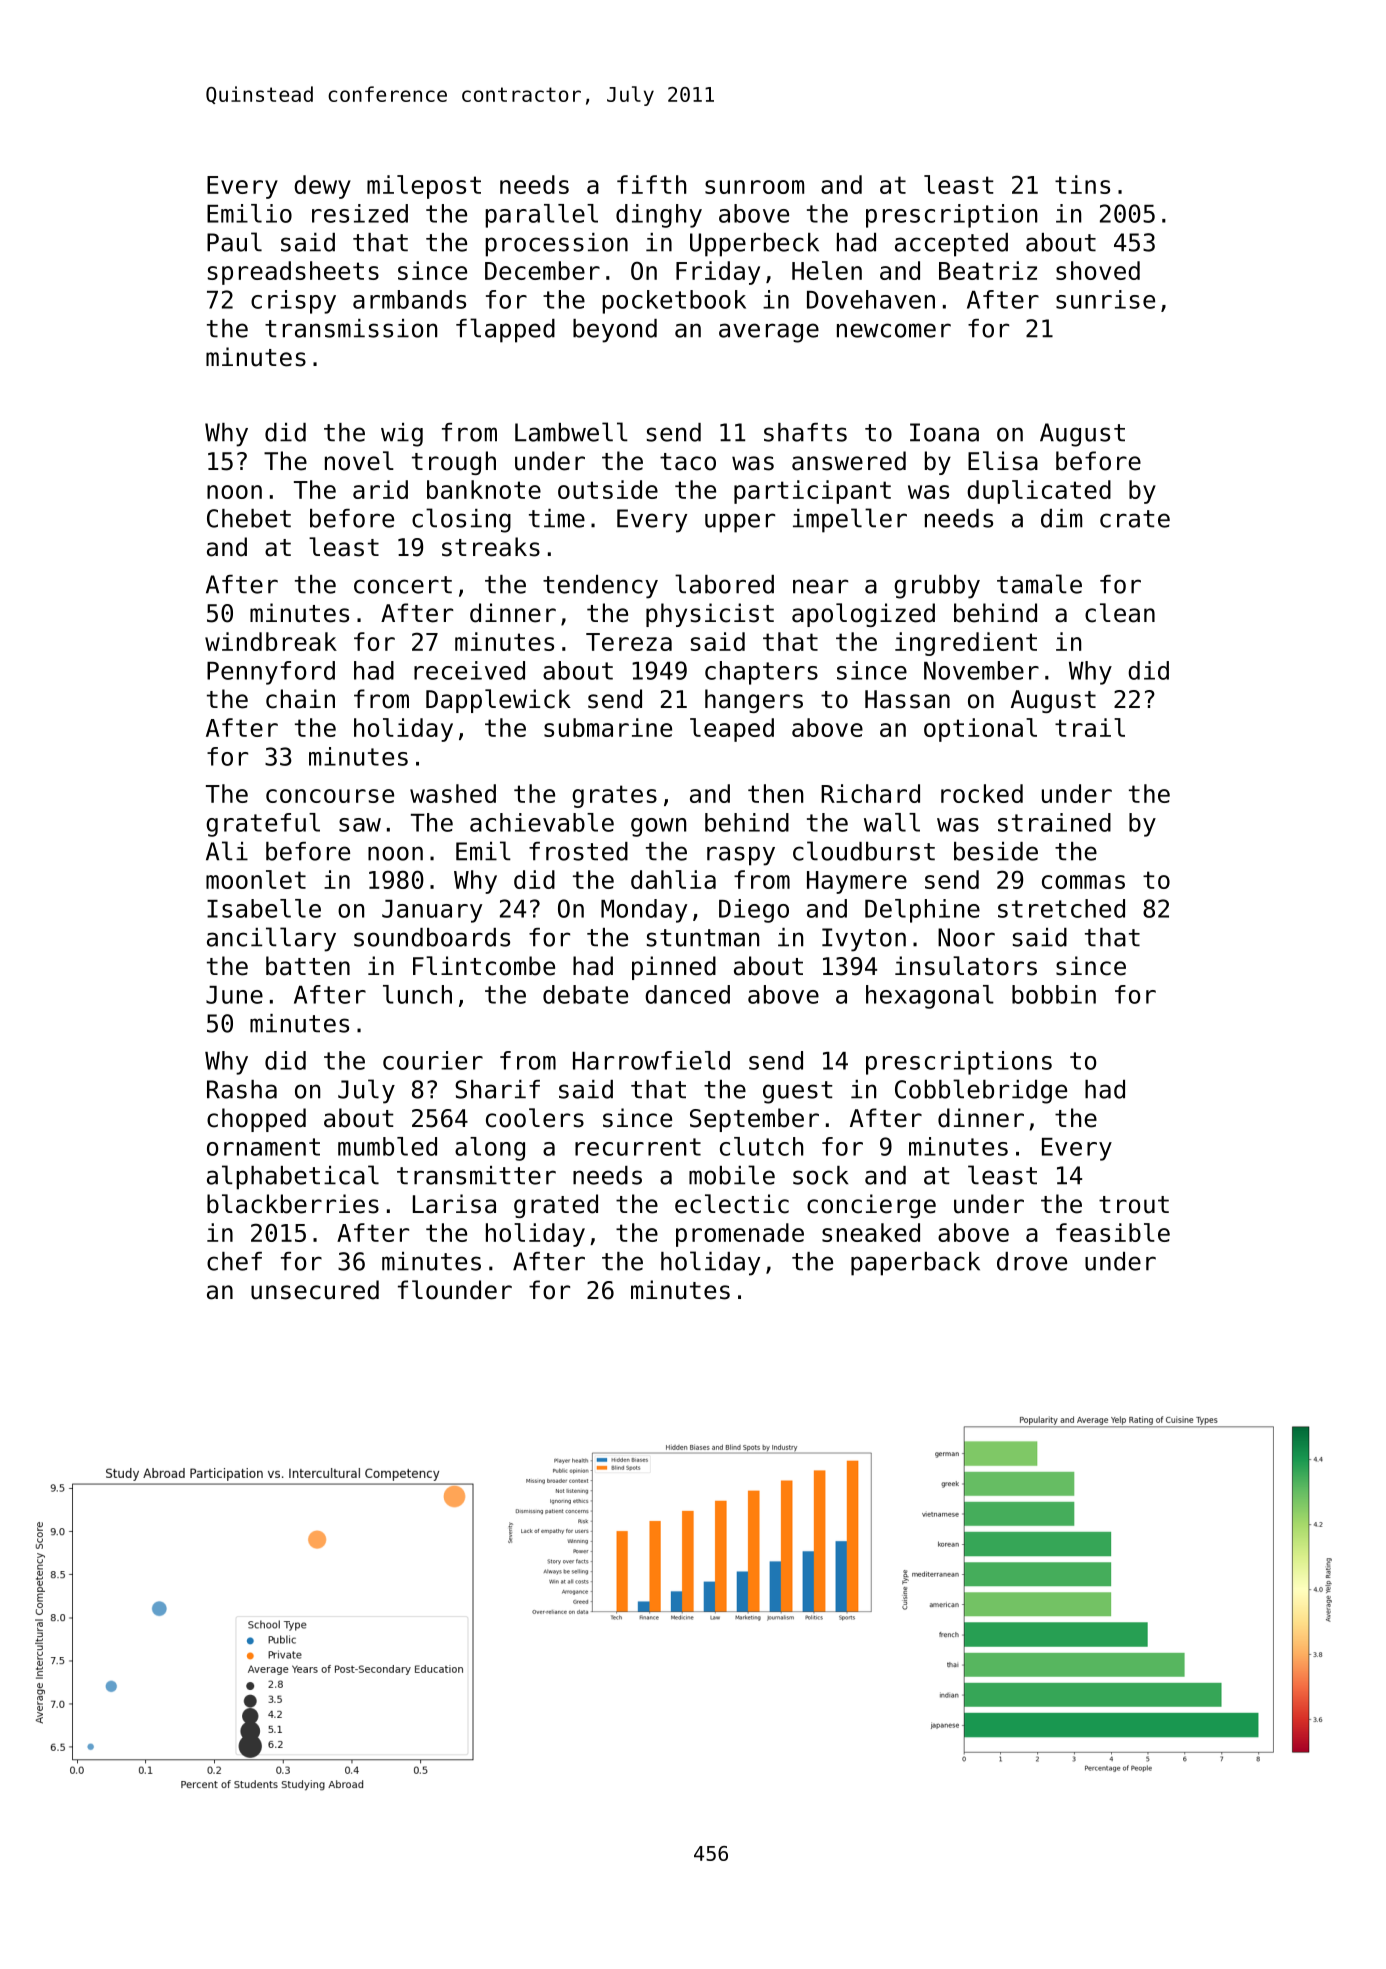  What do you see at coordinates (387, 1146) in the screenshot?
I see `mumbled` at bounding box center [387, 1146].
